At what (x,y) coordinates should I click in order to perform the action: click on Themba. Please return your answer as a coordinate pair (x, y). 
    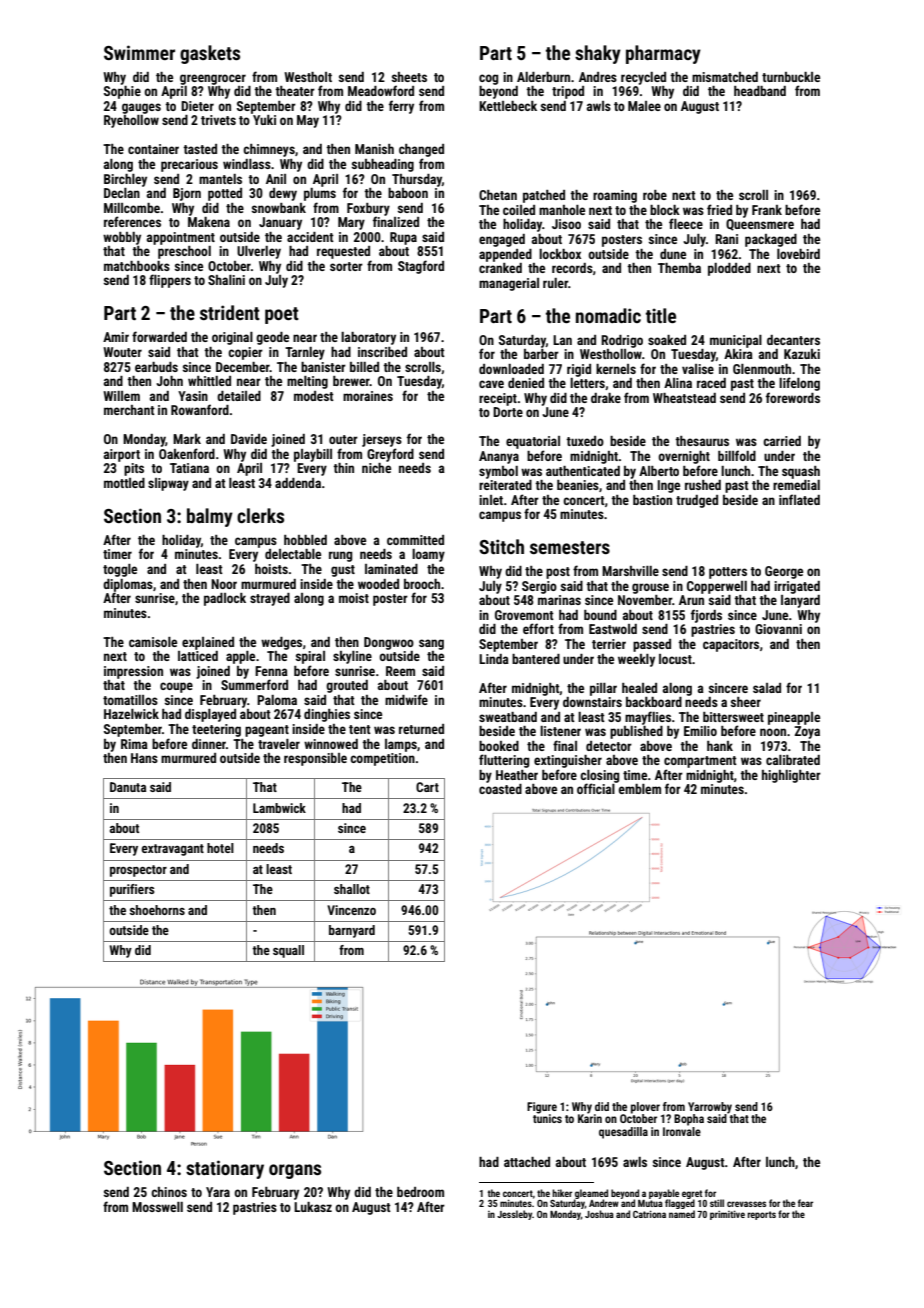
    Looking at the image, I should click on (679, 268).
